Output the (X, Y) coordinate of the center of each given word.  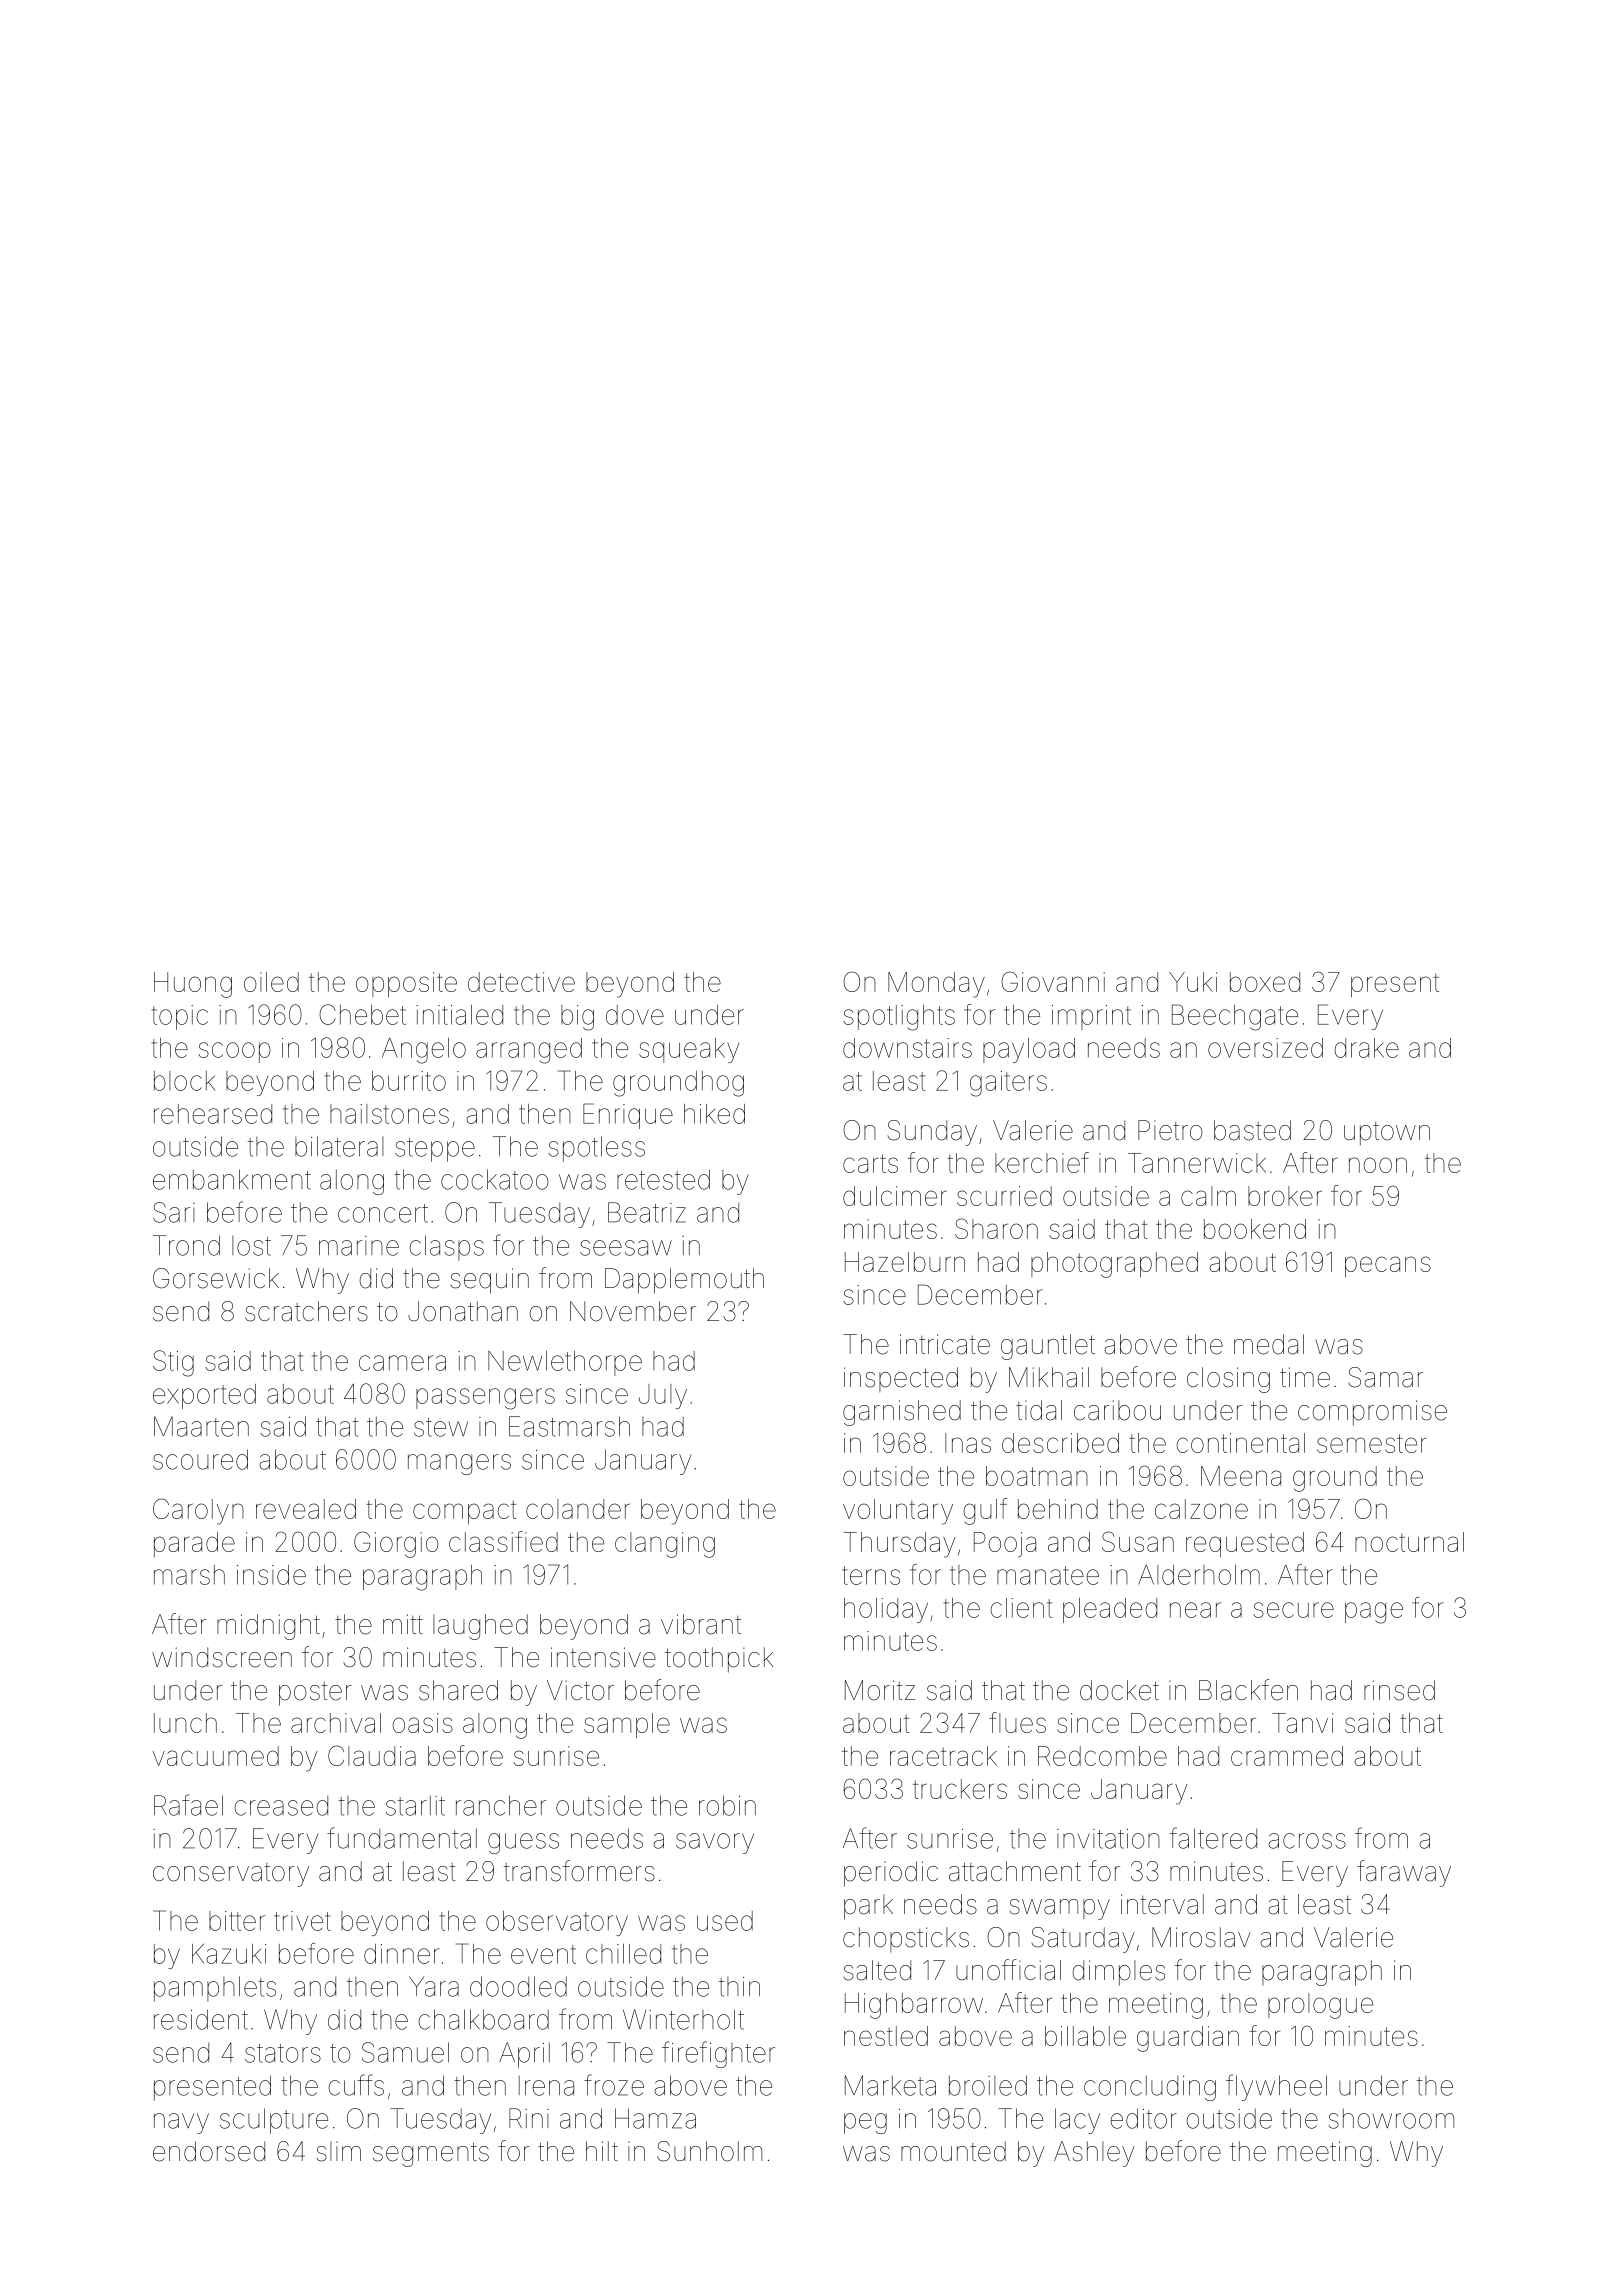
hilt (602, 2151)
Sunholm (709, 2151)
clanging (665, 1545)
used (725, 1921)
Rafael (188, 1805)
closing (1228, 1380)
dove (635, 1015)
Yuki (1193, 982)
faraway (1404, 1873)
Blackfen (1248, 1690)
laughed (480, 1627)
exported (204, 1396)
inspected (901, 1379)
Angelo (424, 1051)
